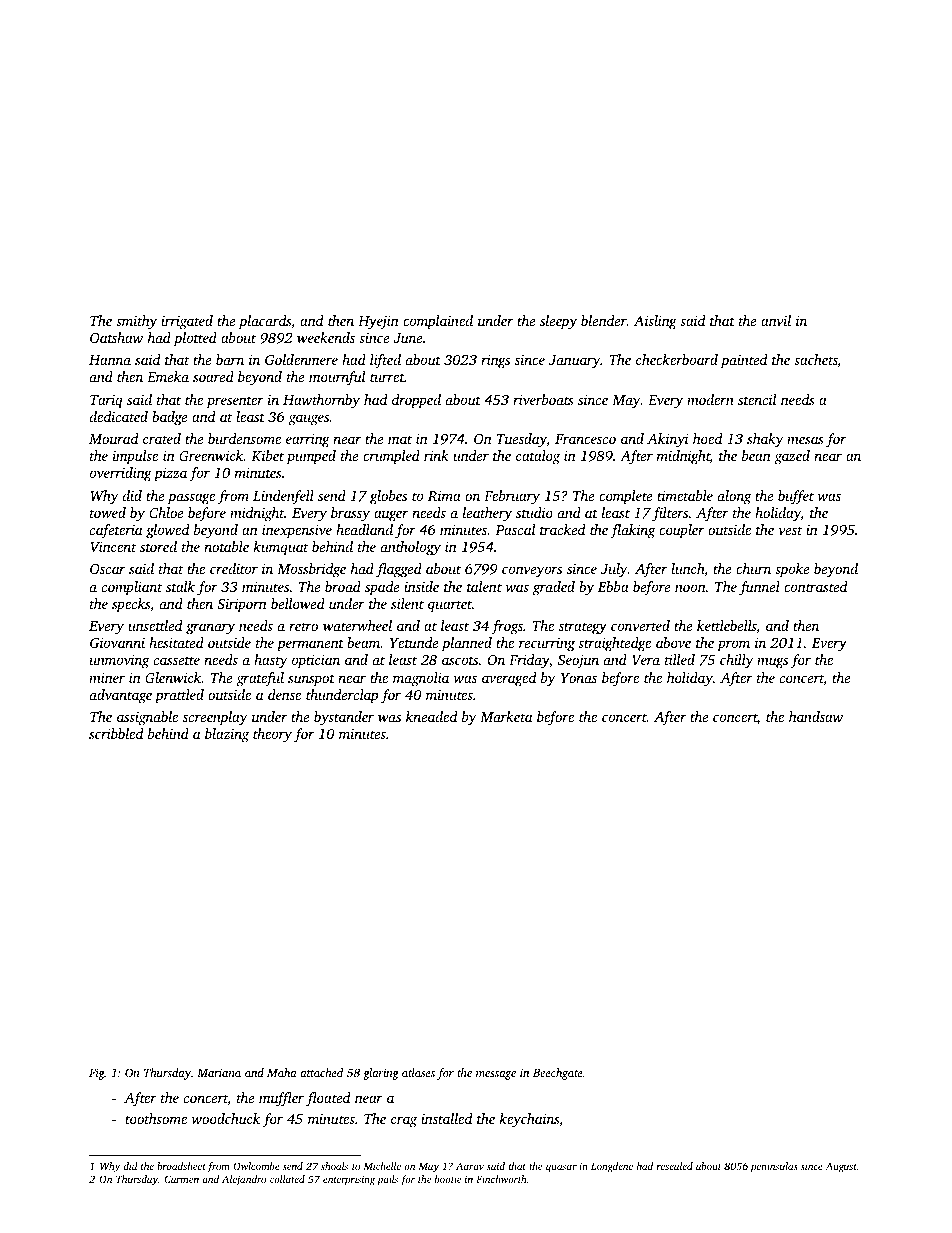 This document has height=1233, width=952. Describe the element at coordinates (400, 439) in the document. I see `mat` at that location.
